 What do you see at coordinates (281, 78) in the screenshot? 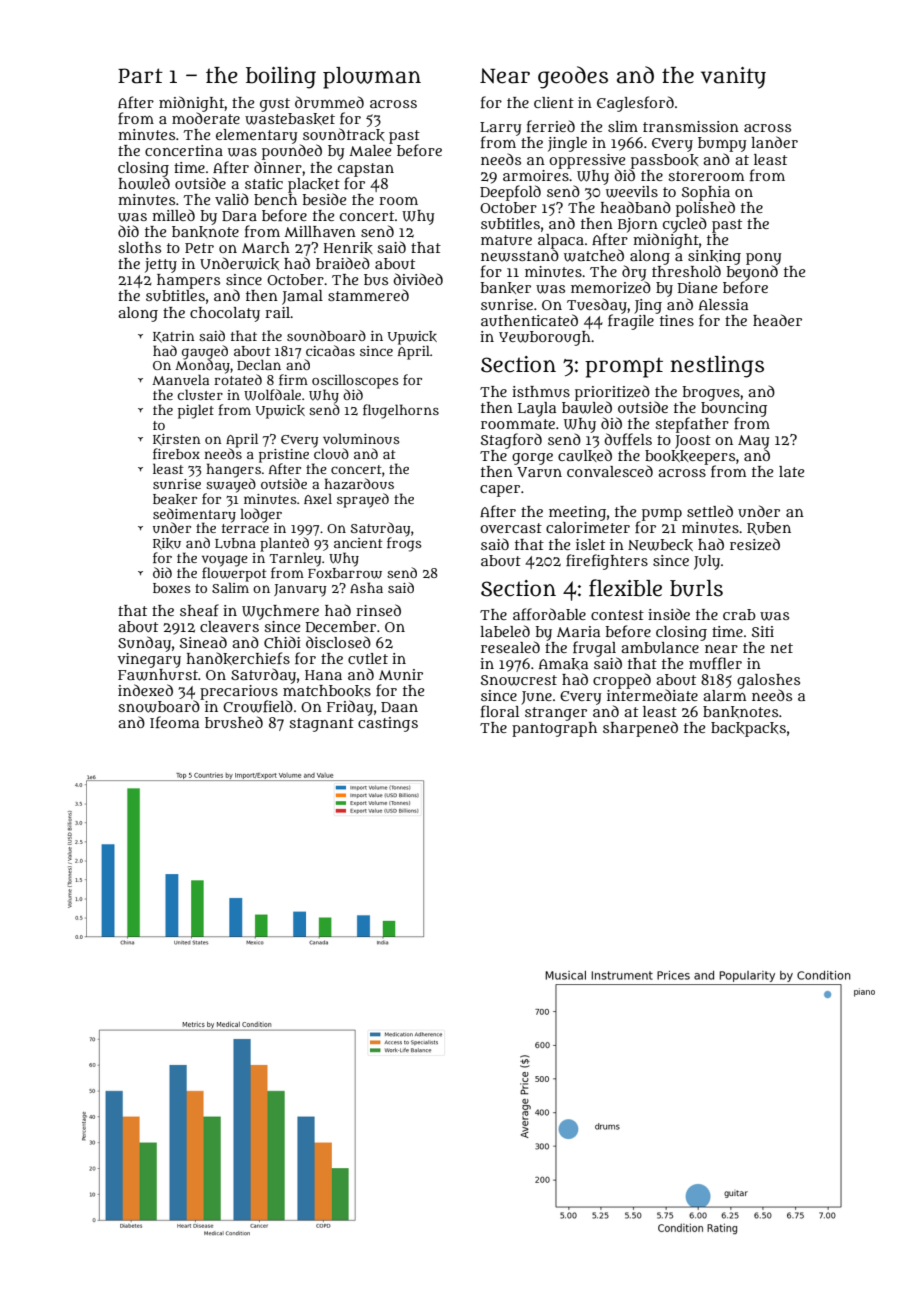
I see `boiling` at bounding box center [281, 78].
